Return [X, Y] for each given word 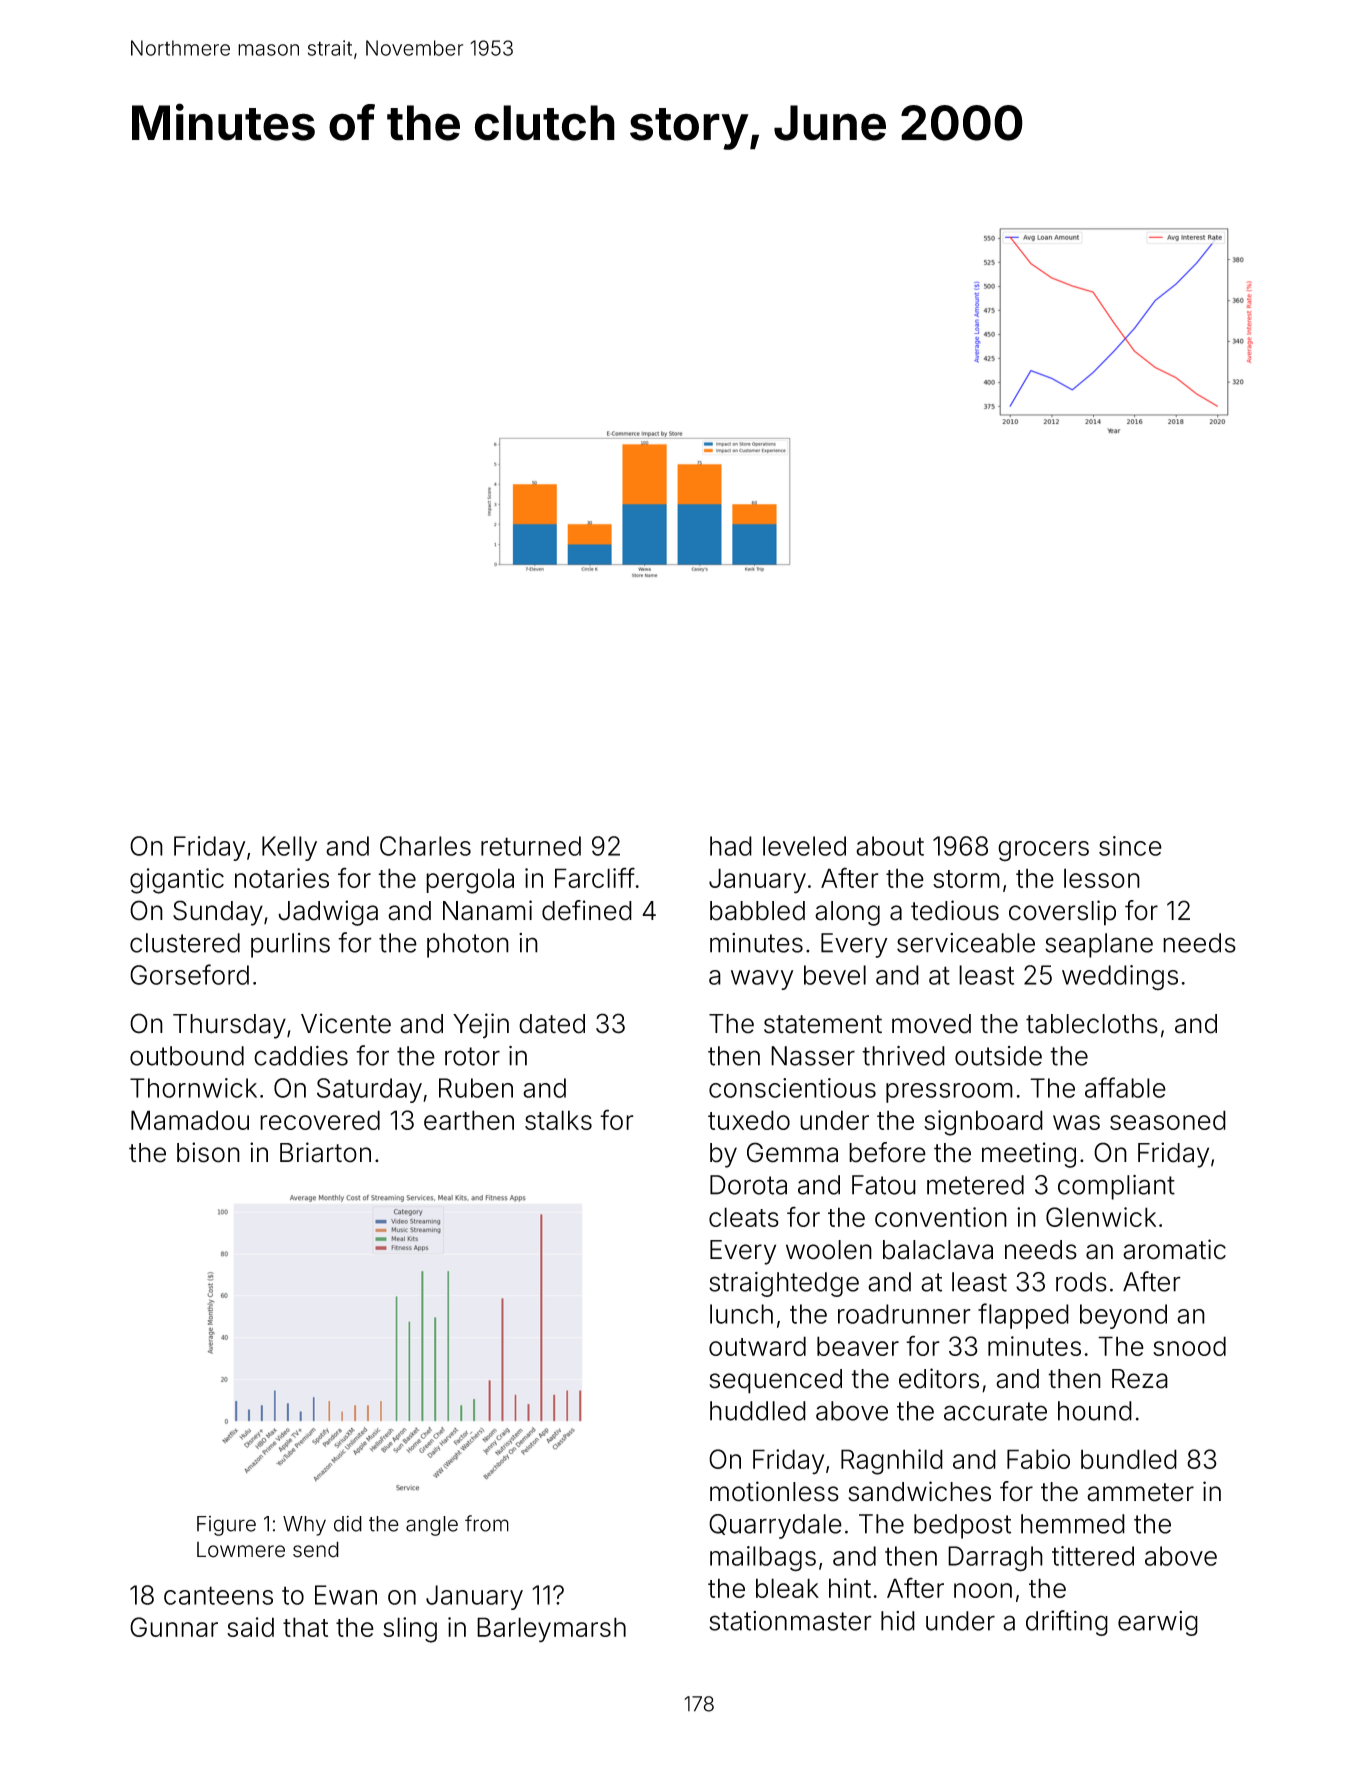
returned [531, 846]
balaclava [938, 1250]
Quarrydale [775, 1526]
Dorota [748, 1185]
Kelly [289, 848]
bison [208, 1152]
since [1130, 846]
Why [304, 1526]
